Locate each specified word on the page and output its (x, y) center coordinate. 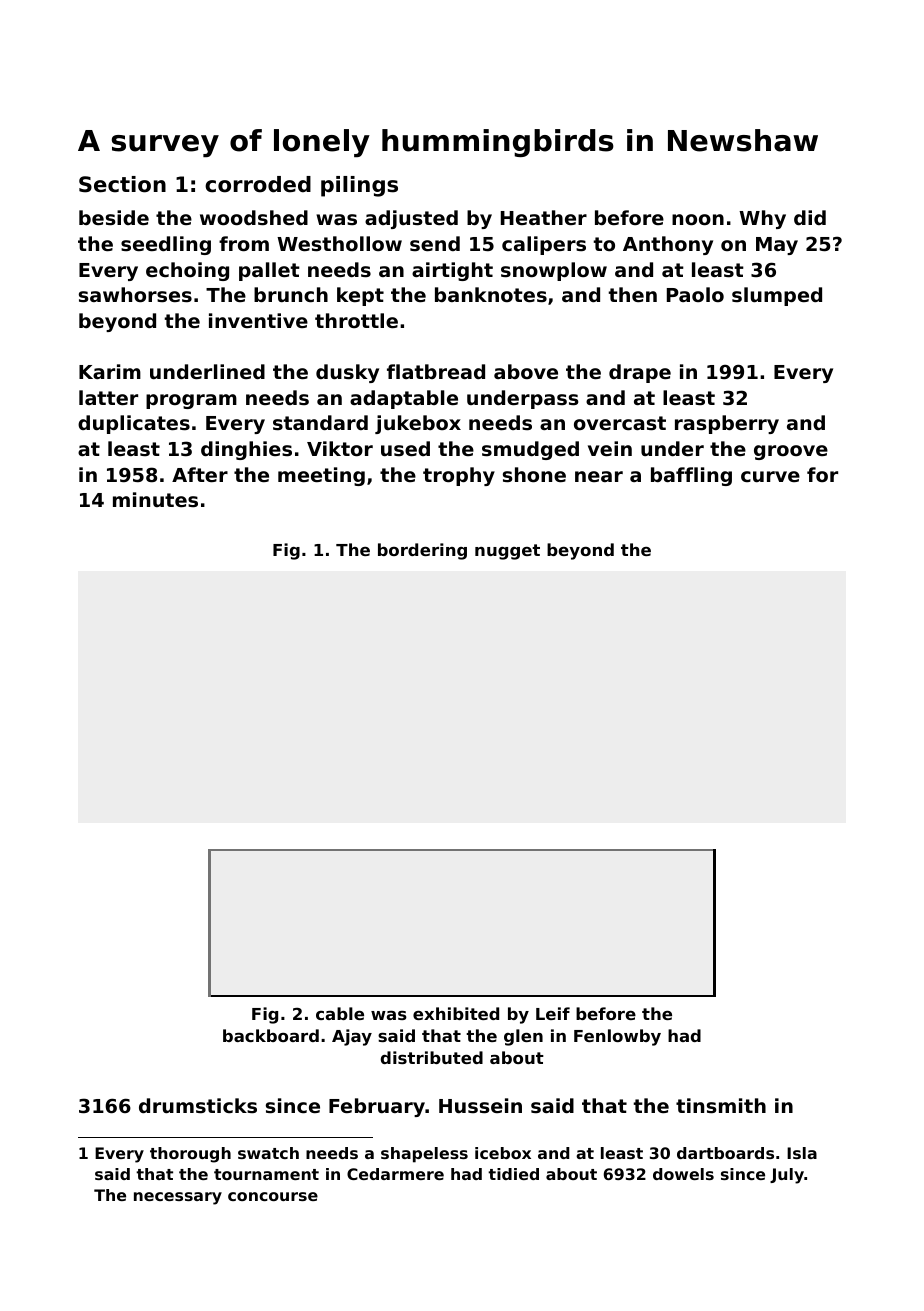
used (405, 448)
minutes (155, 499)
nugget (507, 552)
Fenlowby (617, 1037)
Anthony (668, 245)
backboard (271, 1035)
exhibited (456, 1013)
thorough (190, 1155)
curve (770, 476)
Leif (553, 1013)
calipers (544, 245)
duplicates (134, 424)
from (244, 243)
